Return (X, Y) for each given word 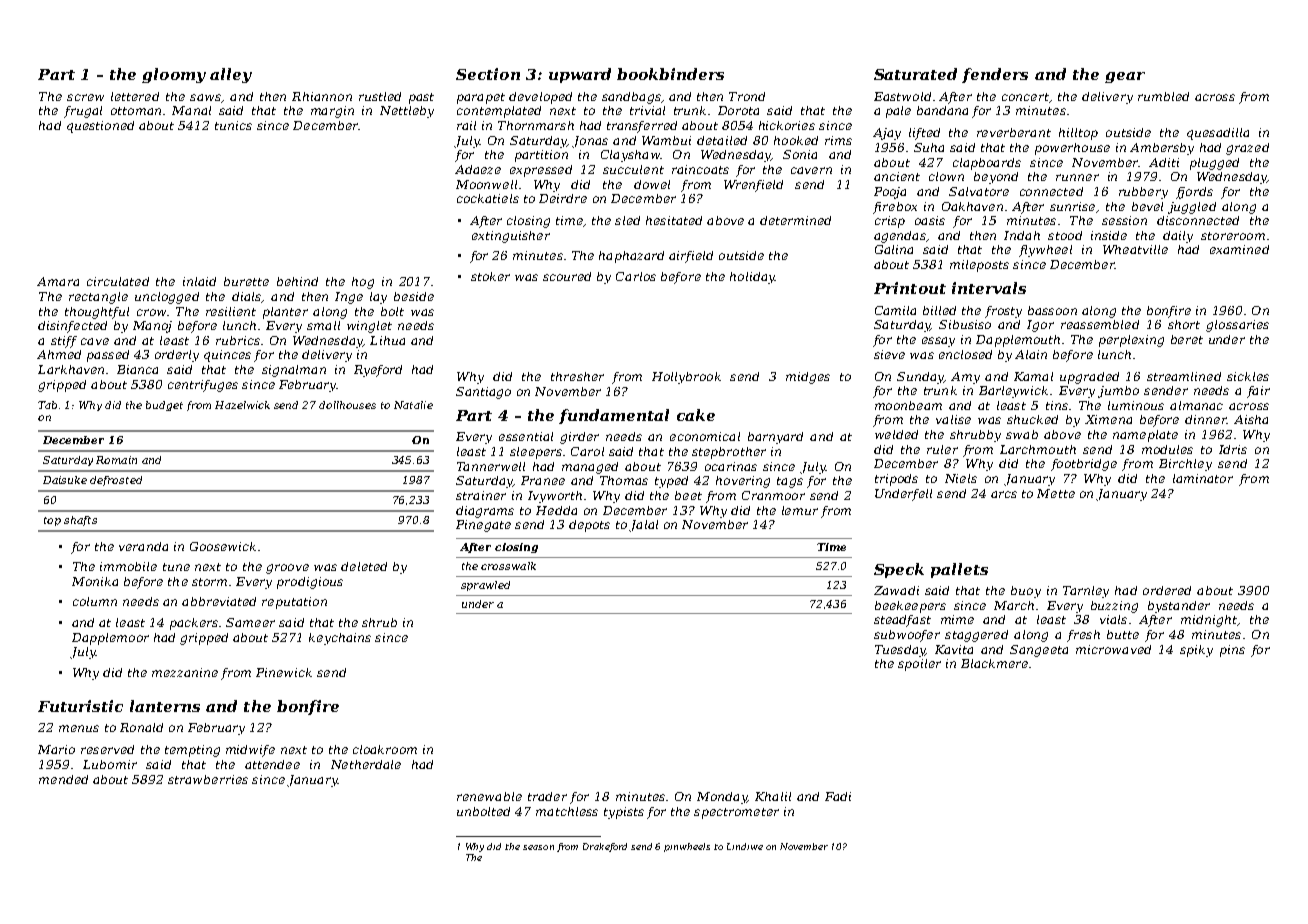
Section (488, 74)
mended (63, 779)
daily (1178, 237)
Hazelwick (242, 405)
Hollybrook (686, 378)
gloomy (174, 75)
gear (1125, 77)
